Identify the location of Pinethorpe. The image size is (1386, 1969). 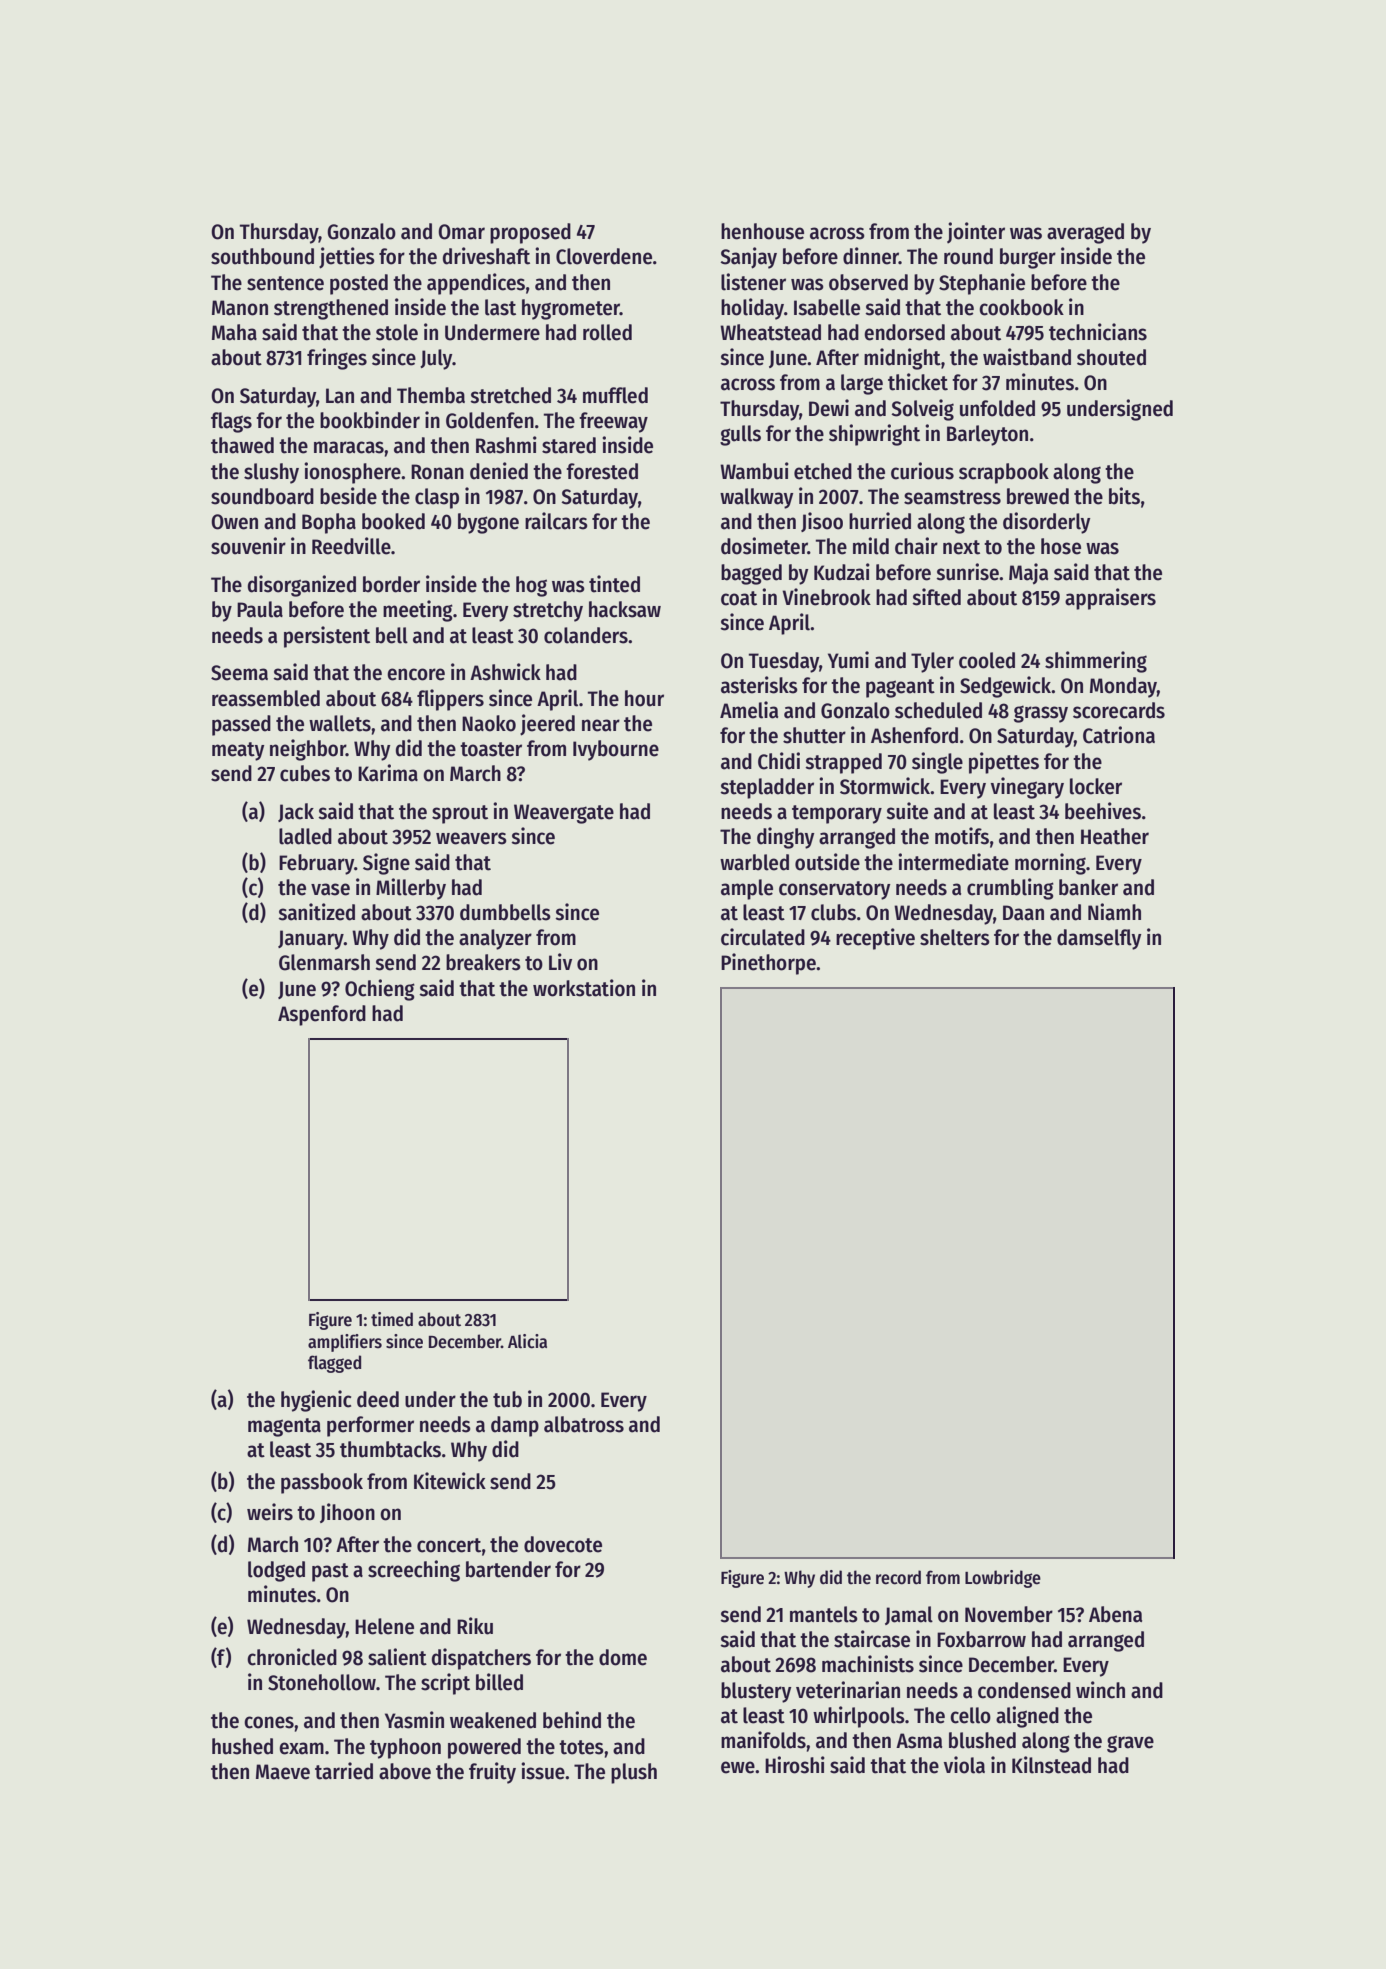
(768, 964).
